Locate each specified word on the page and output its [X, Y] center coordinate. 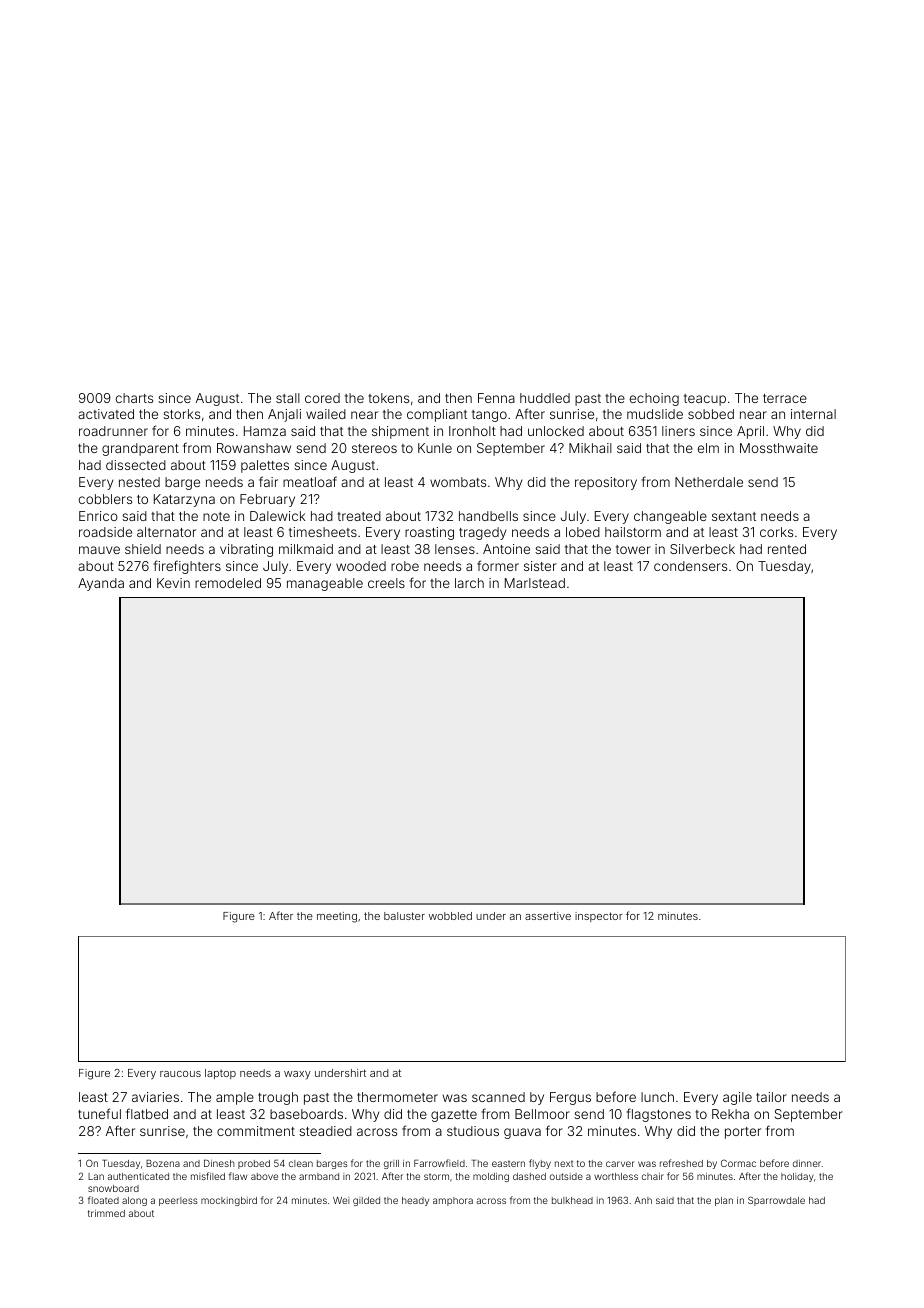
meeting [337, 917]
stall [288, 398]
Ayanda [101, 584]
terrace [785, 398]
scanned [498, 1097]
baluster [404, 916]
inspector [599, 917]
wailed [326, 414]
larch [469, 583]
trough [278, 1098]
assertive [548, 916]
